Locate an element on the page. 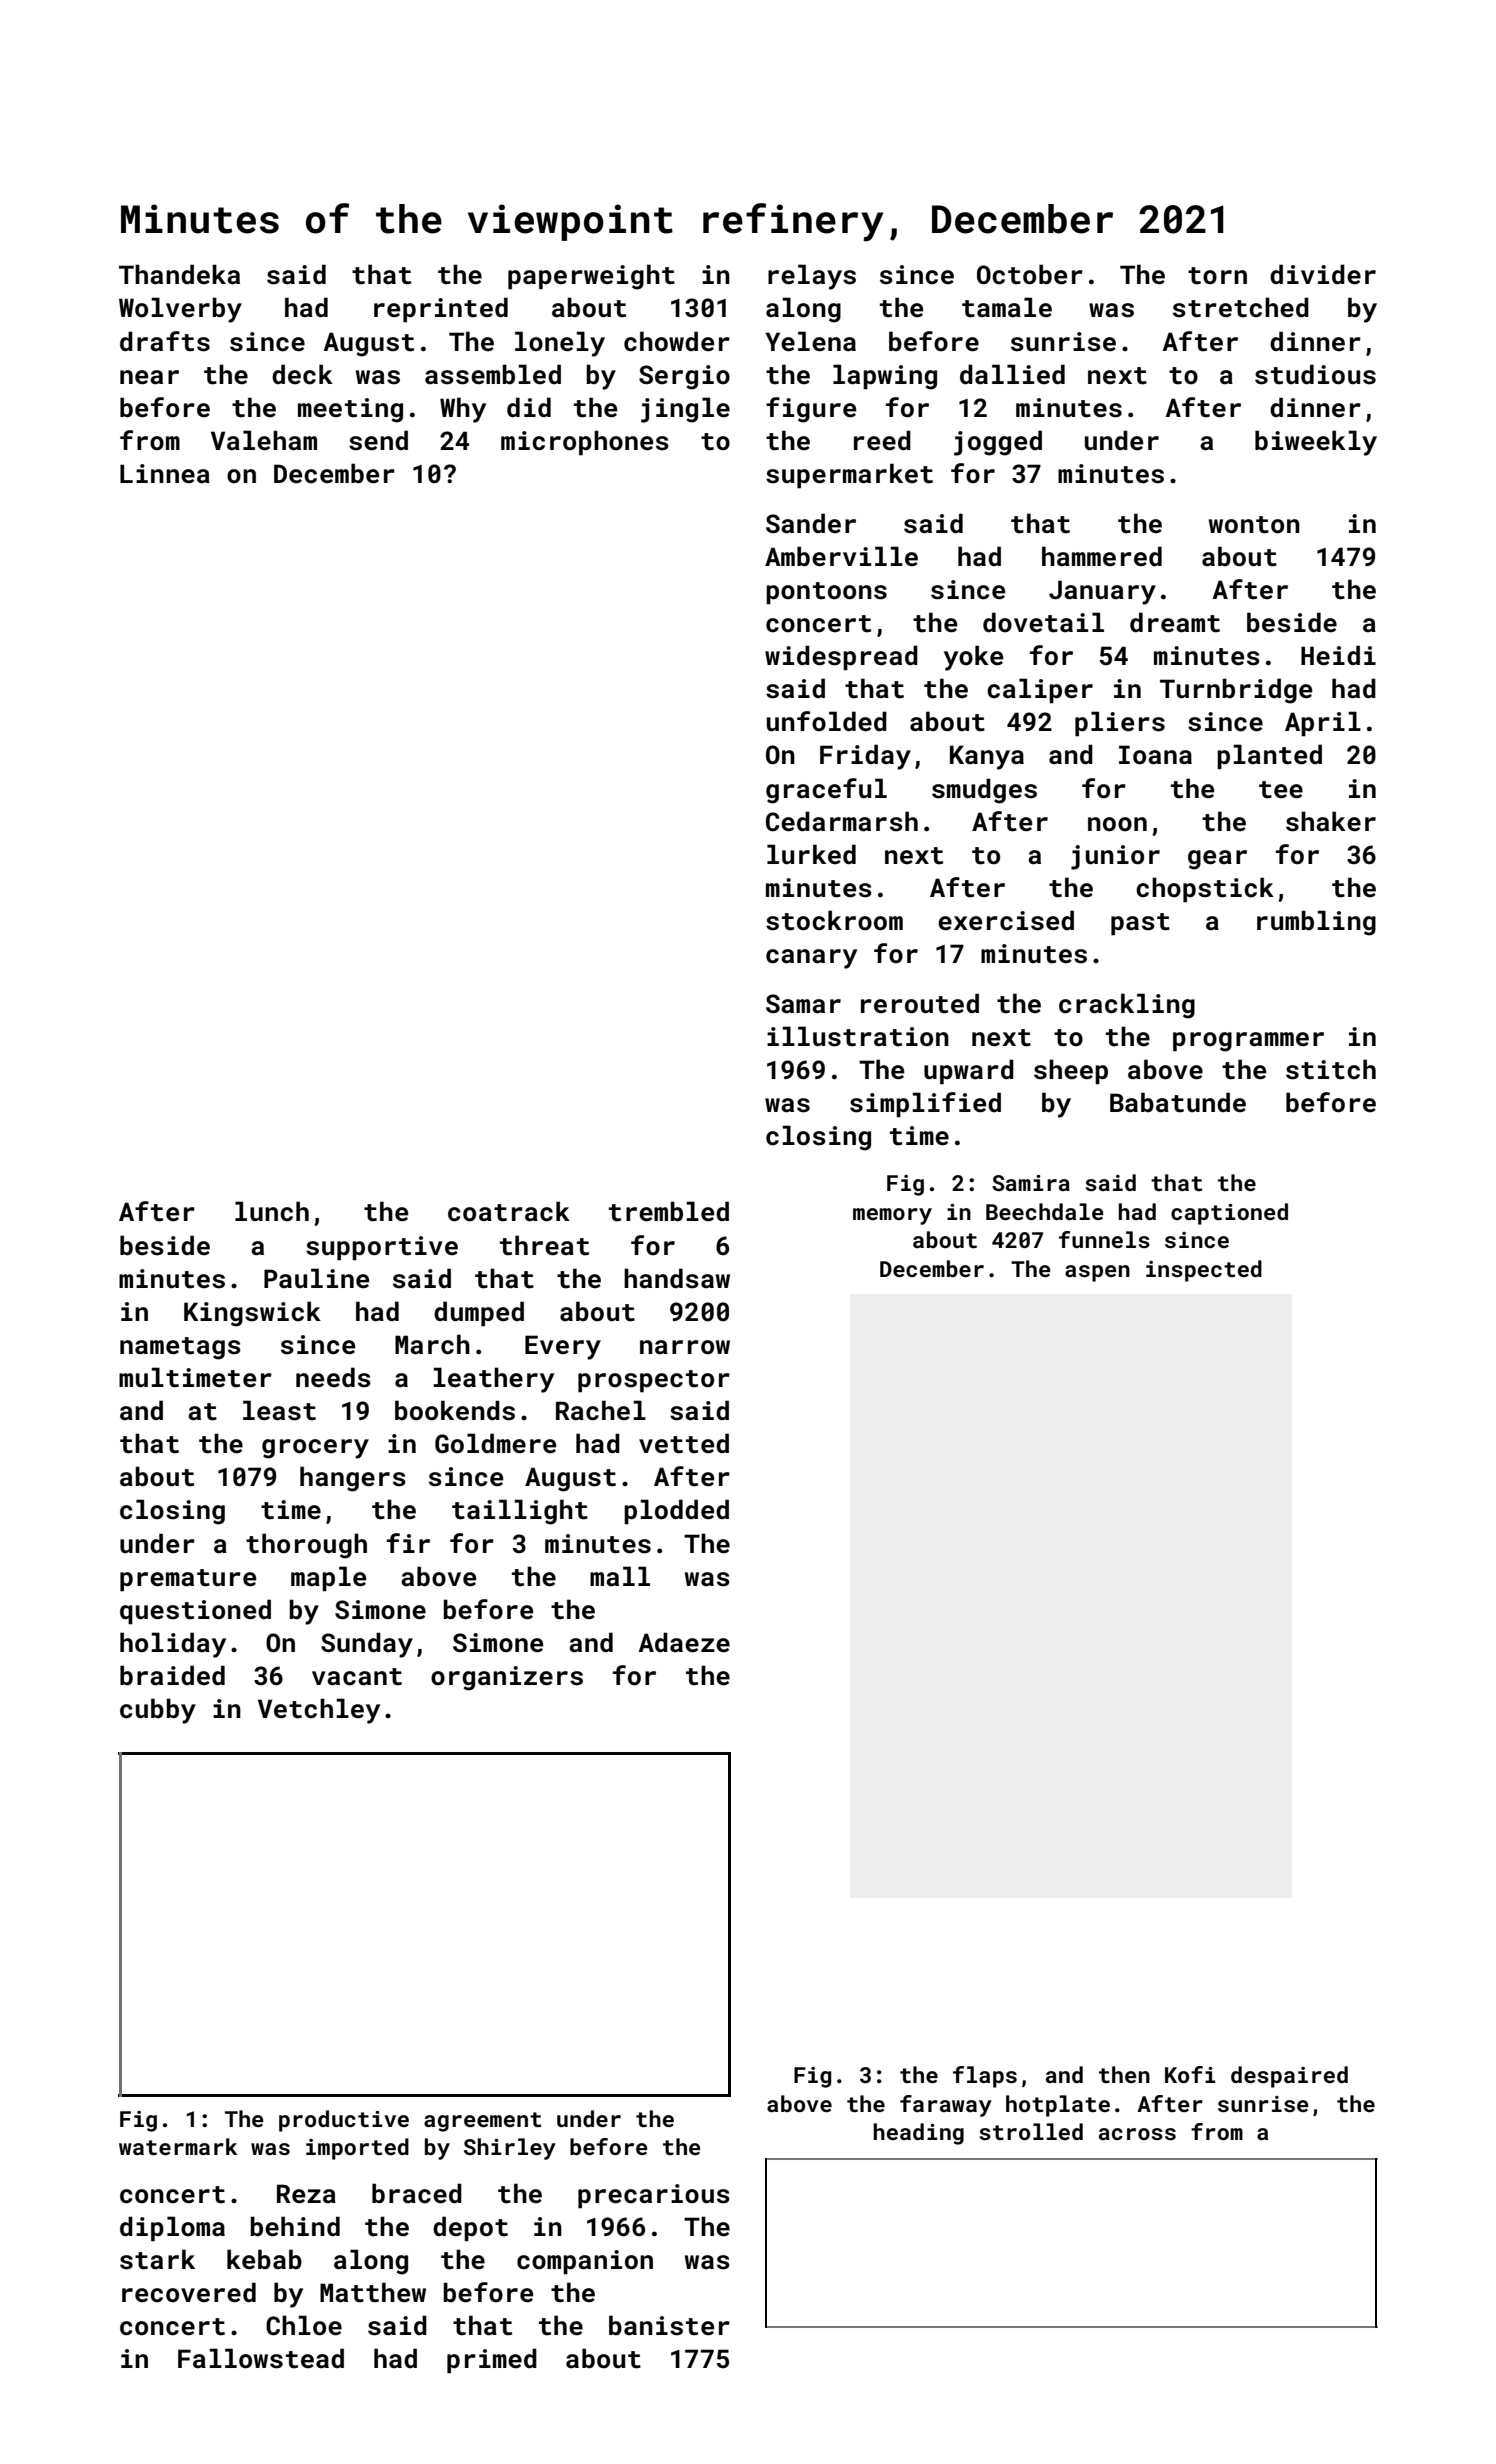  send is located at coordinates (378, 440).
